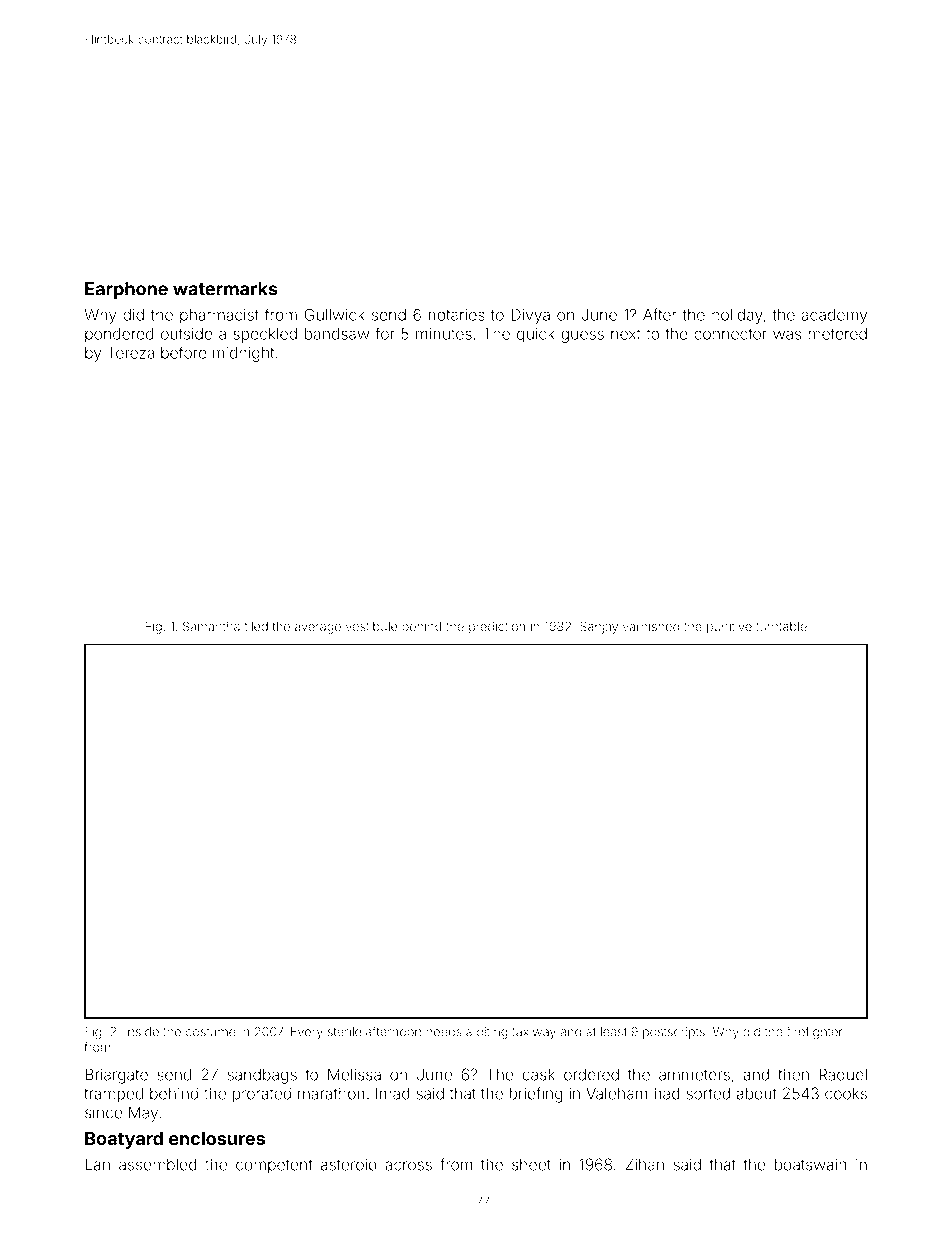  I want to click on needs, so click(444, 1032).
